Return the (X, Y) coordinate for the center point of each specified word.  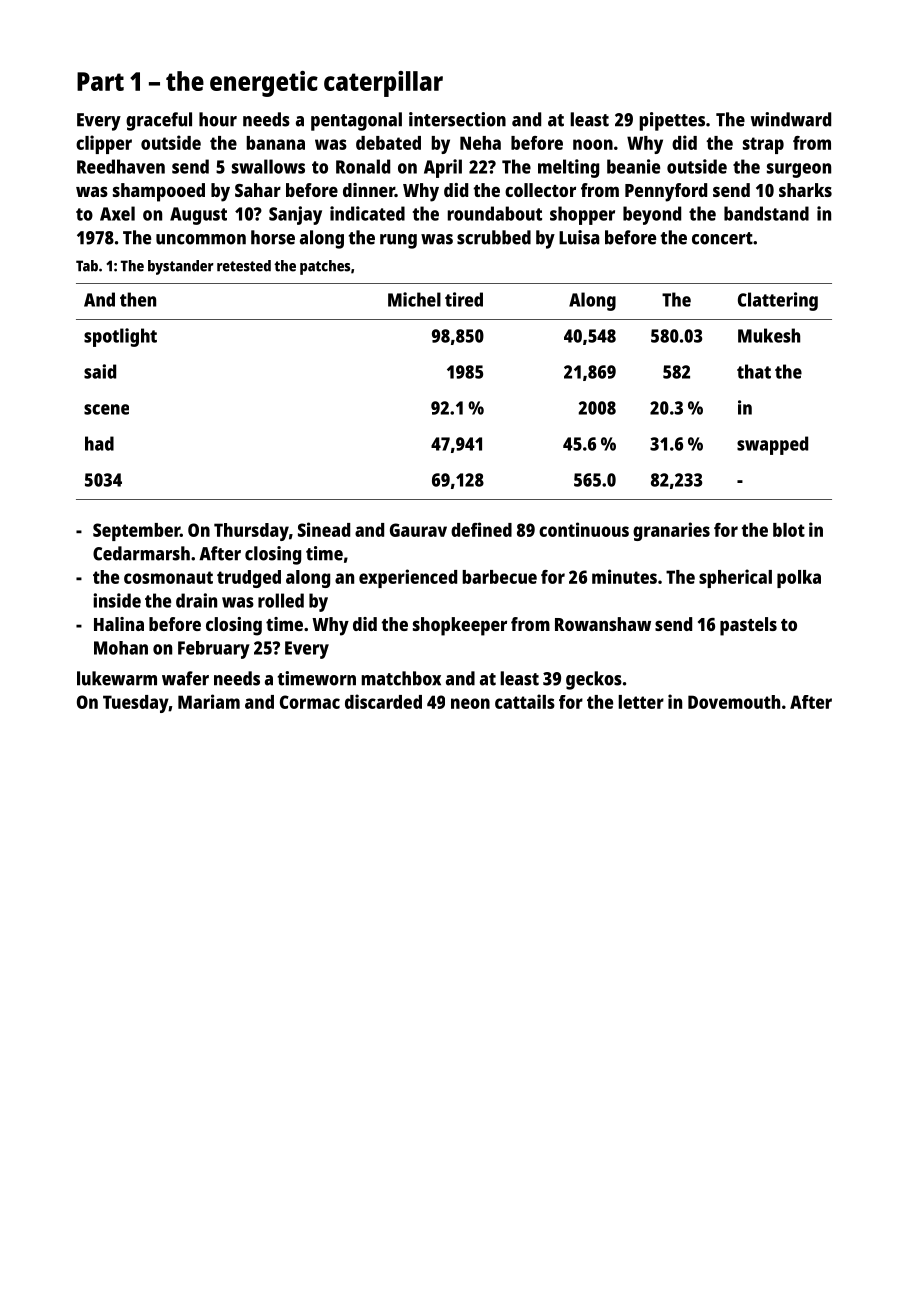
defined (481, 529)
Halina (119, 624)
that (754, 371)
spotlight (120, 337)
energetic (264, 84)
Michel (414, 299)
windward (791, 119)
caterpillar (383, 84)
